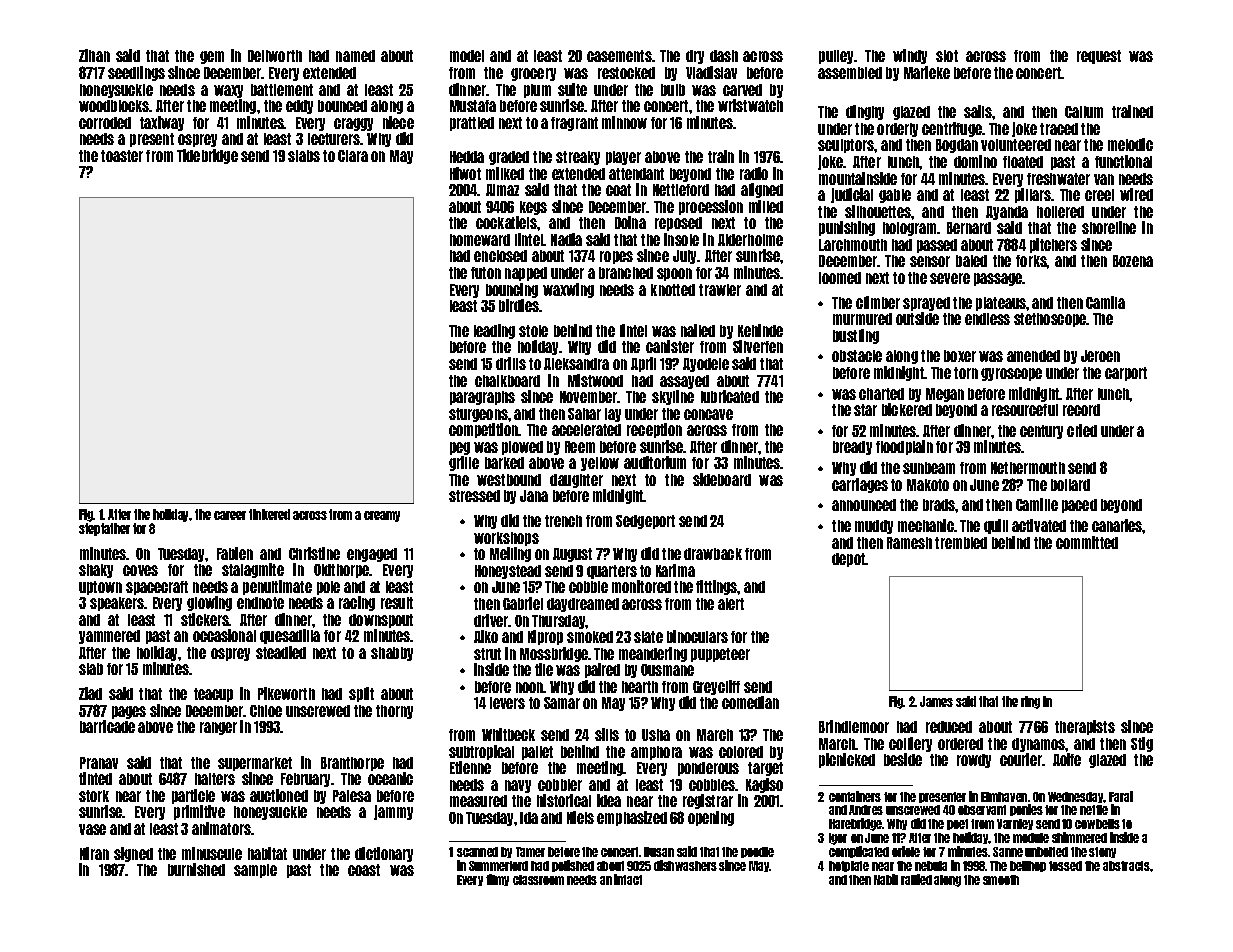  Describe the element at coordinates (480, 240) in the screenshot. I see `homeward` at that location.
